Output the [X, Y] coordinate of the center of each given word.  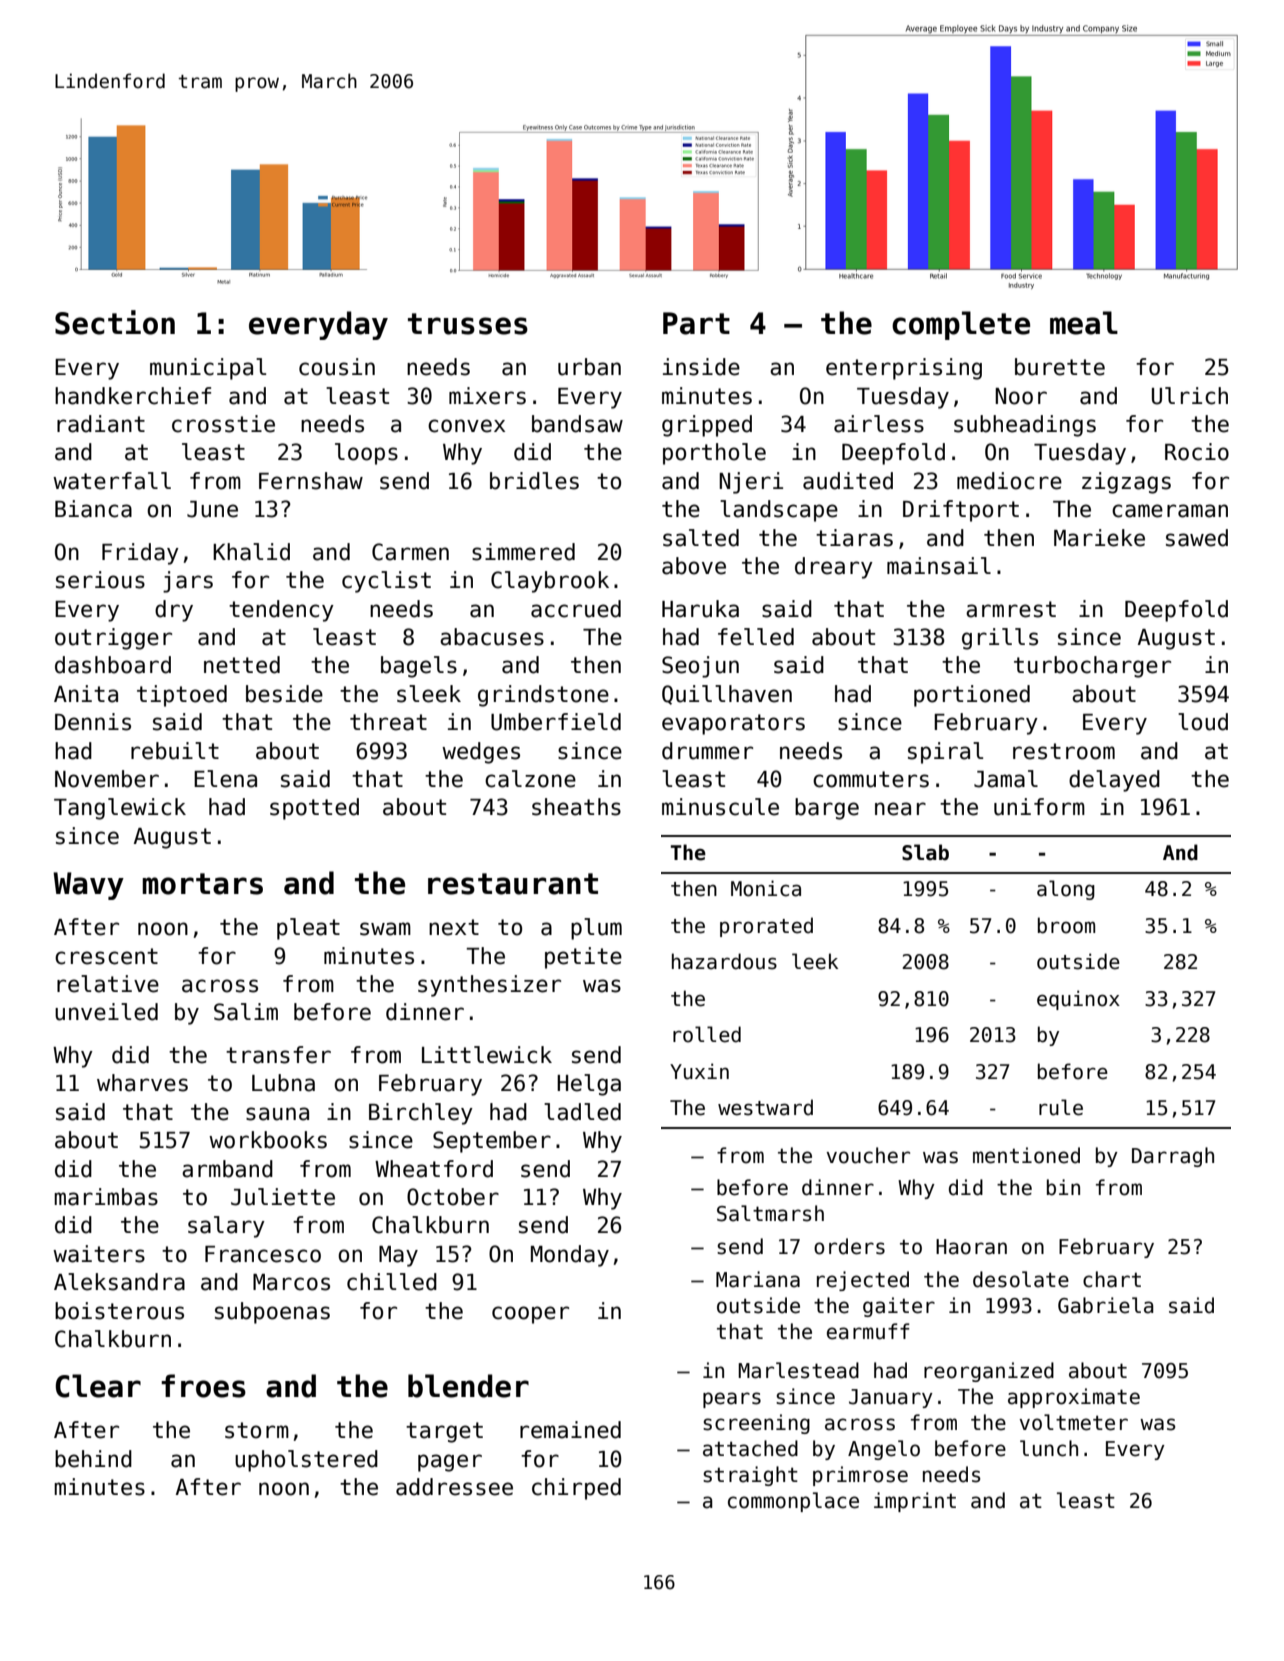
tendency [281, 611]
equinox [1078, 1000]
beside [284, 694]
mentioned [1026, 1155]
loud [1203, 722]
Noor [1021, 396]
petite [583, 958]
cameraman [1170, 511]
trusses [468, 324]
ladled [582, 1112]
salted [701, 538]
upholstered [306, 1461]
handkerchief [133, 396]
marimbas [106, 1197]
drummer [707, 751]
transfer [278, 1055]
